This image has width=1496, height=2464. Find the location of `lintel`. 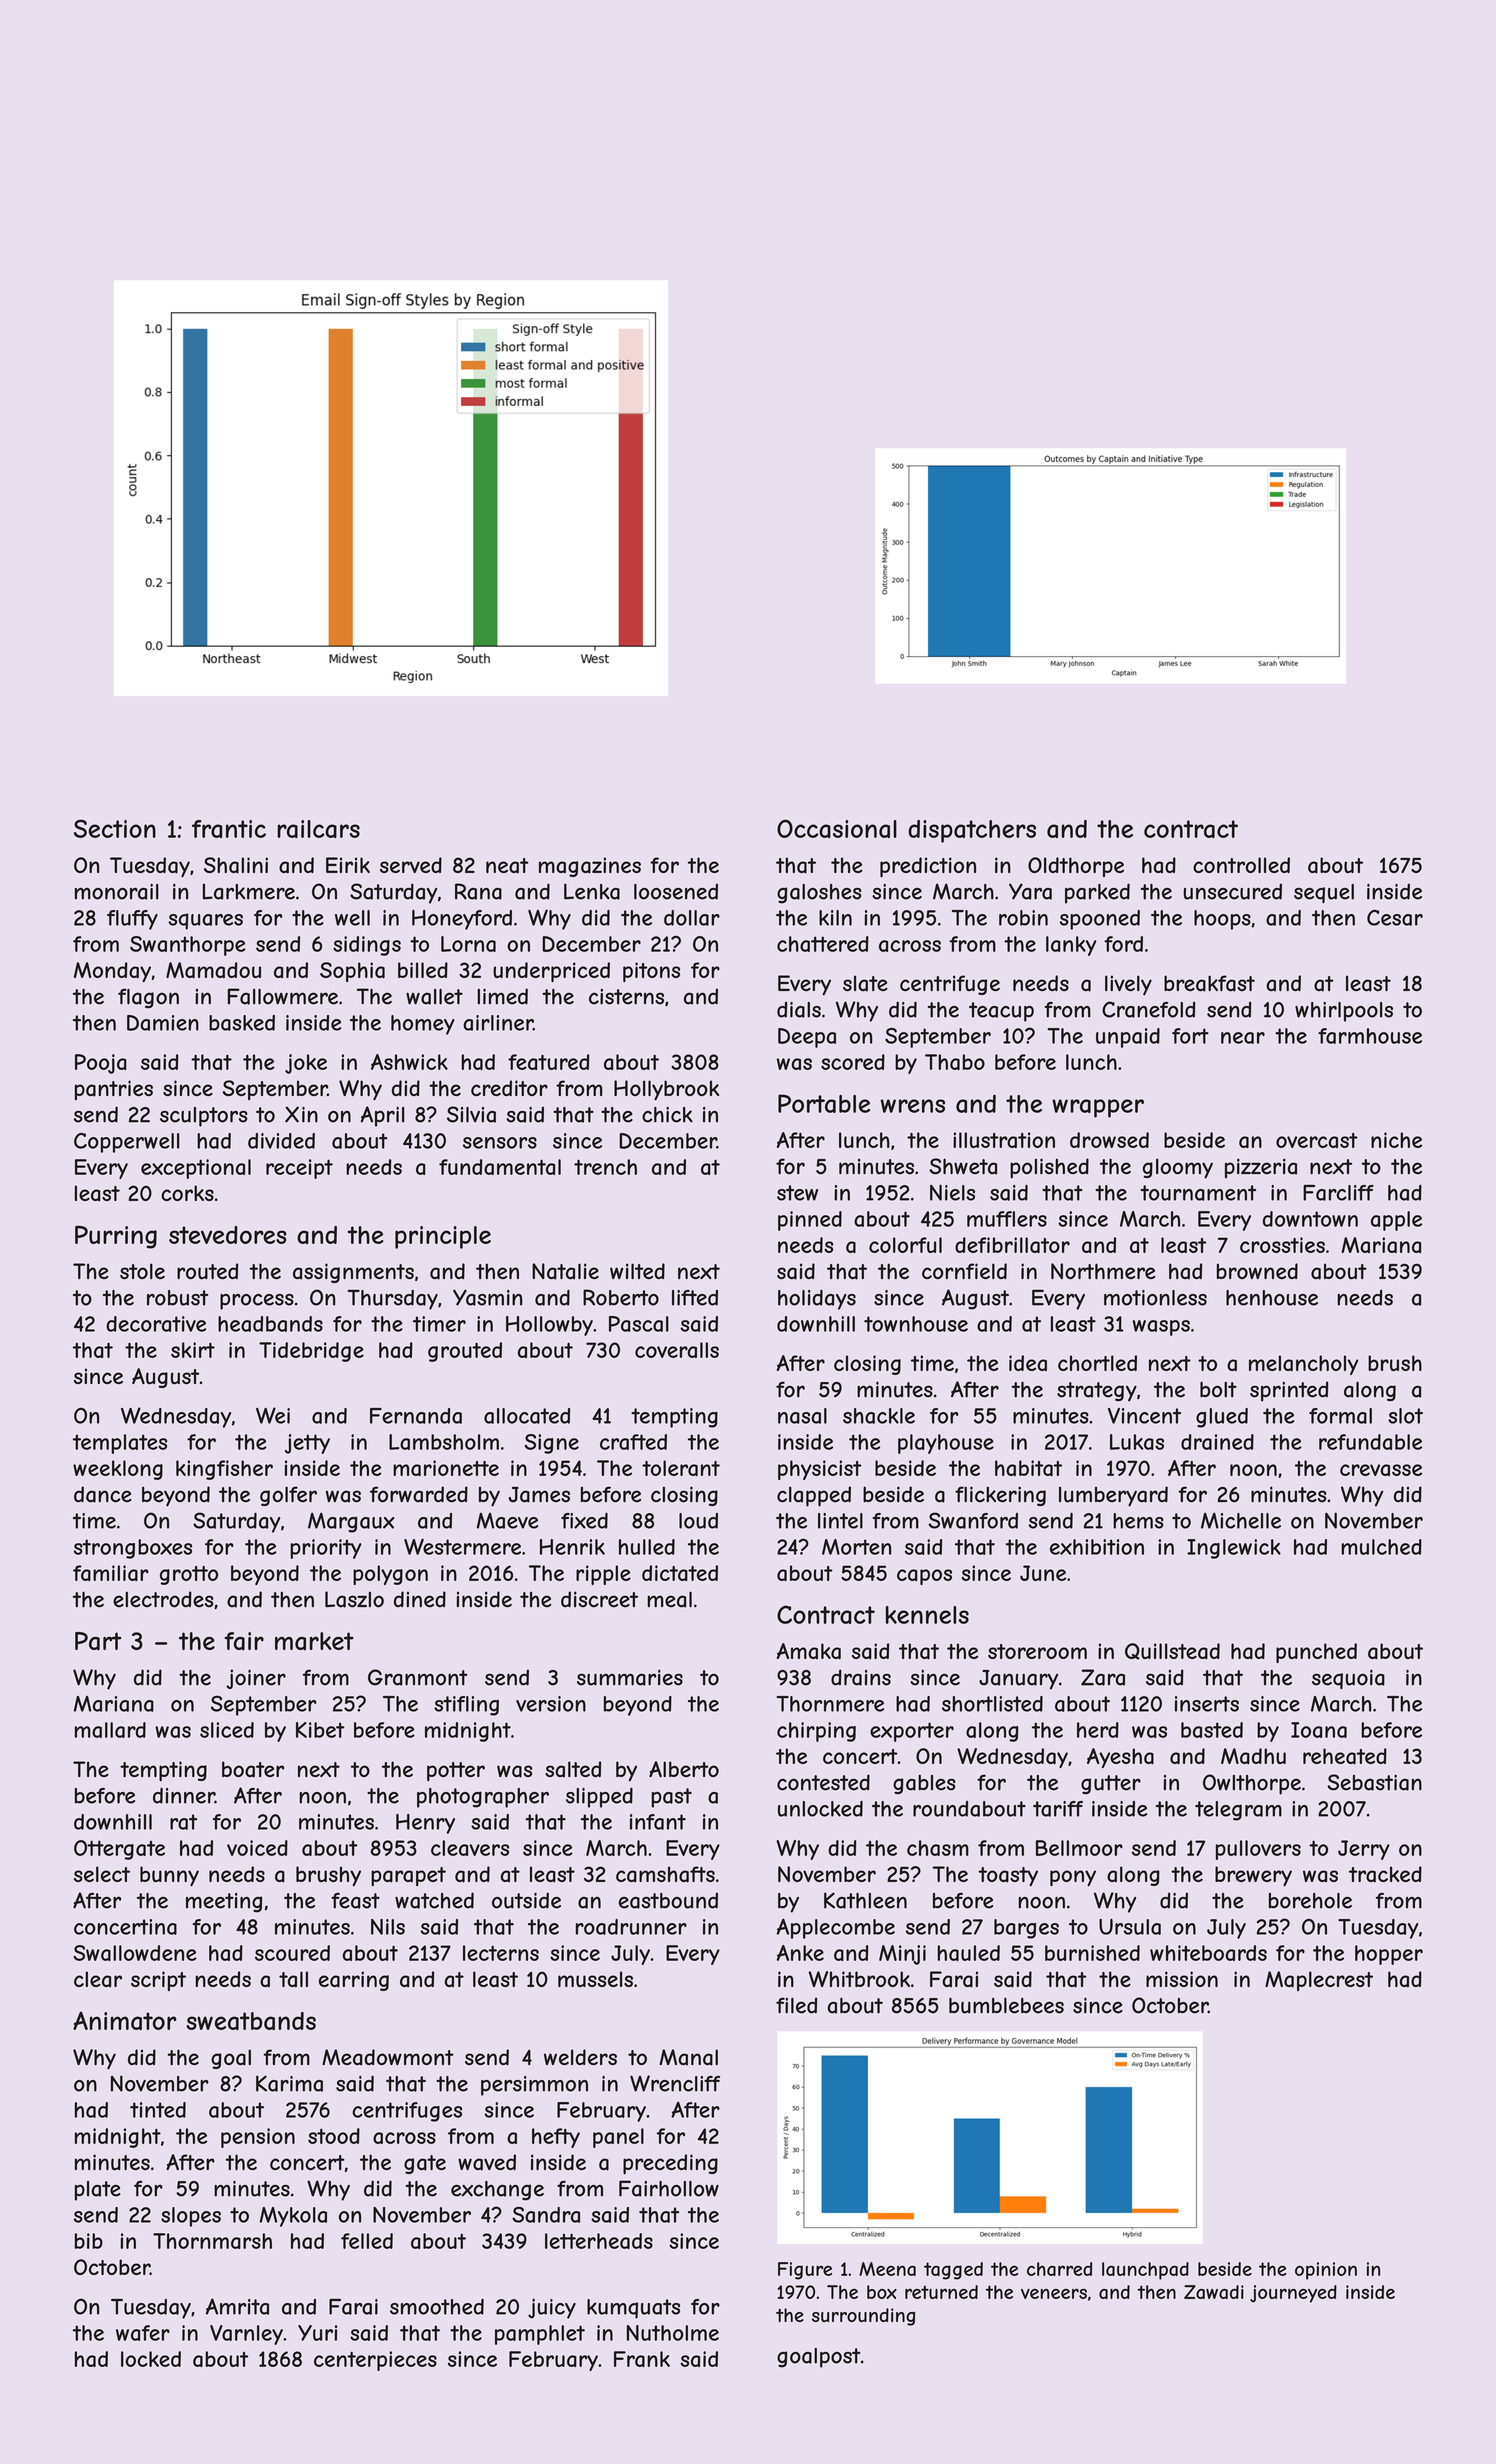

lintel is located at coordinates (840, 1521).
